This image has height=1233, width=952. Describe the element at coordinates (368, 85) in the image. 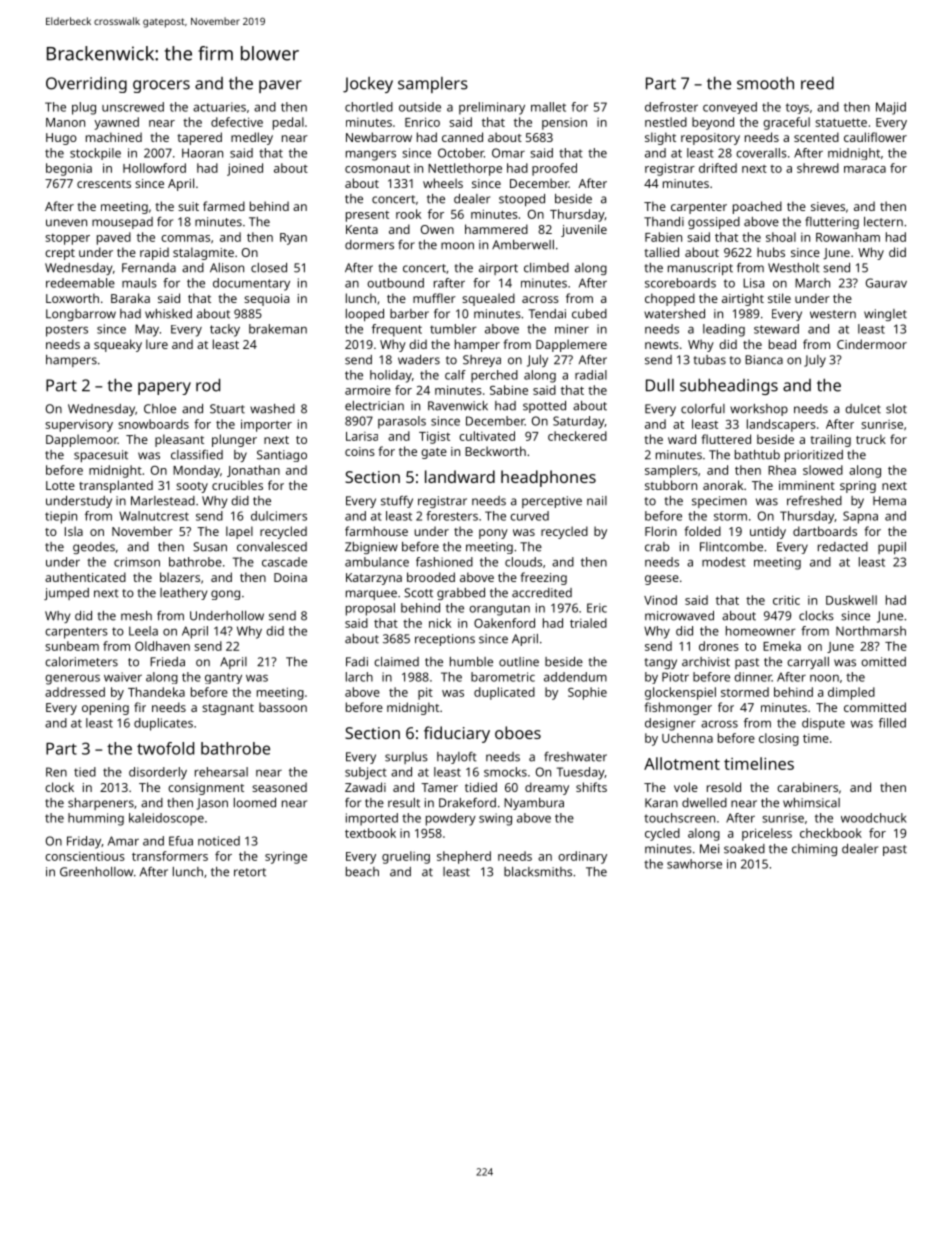

I see `Jockey` at that location.
